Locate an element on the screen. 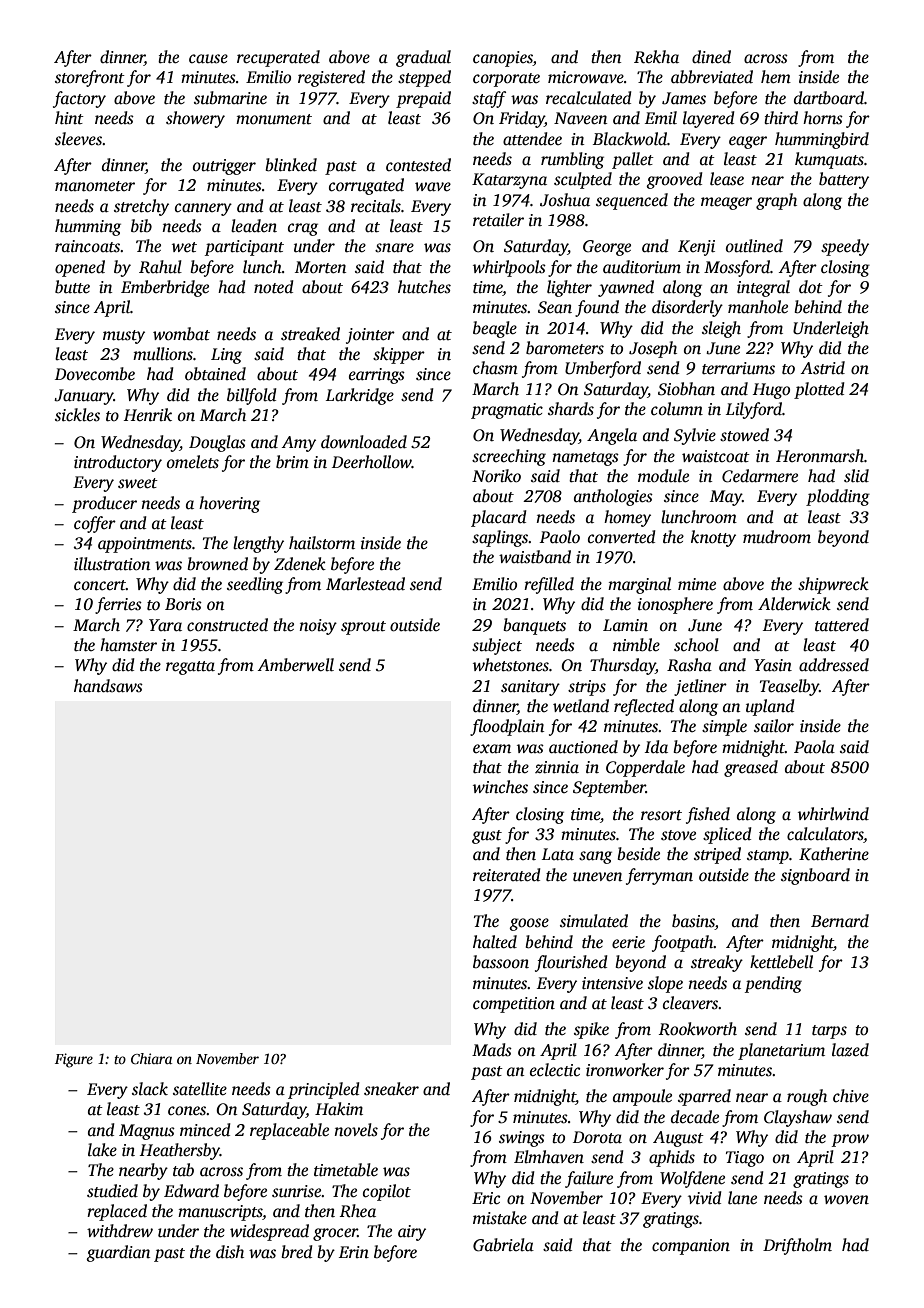  showery is located at coordinates (195, 119).
